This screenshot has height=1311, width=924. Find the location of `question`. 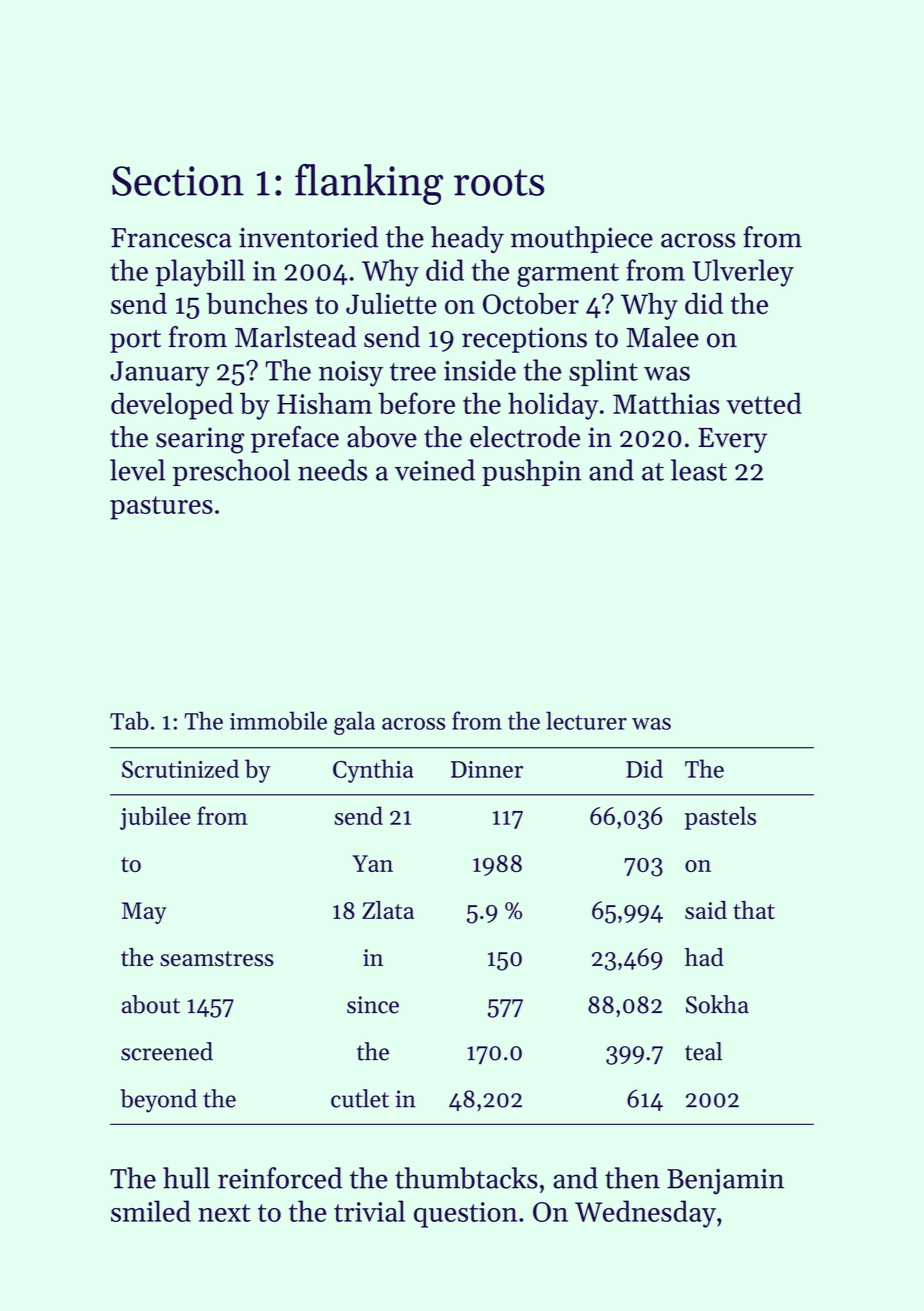

question is located at coordinates (465, 1215).
